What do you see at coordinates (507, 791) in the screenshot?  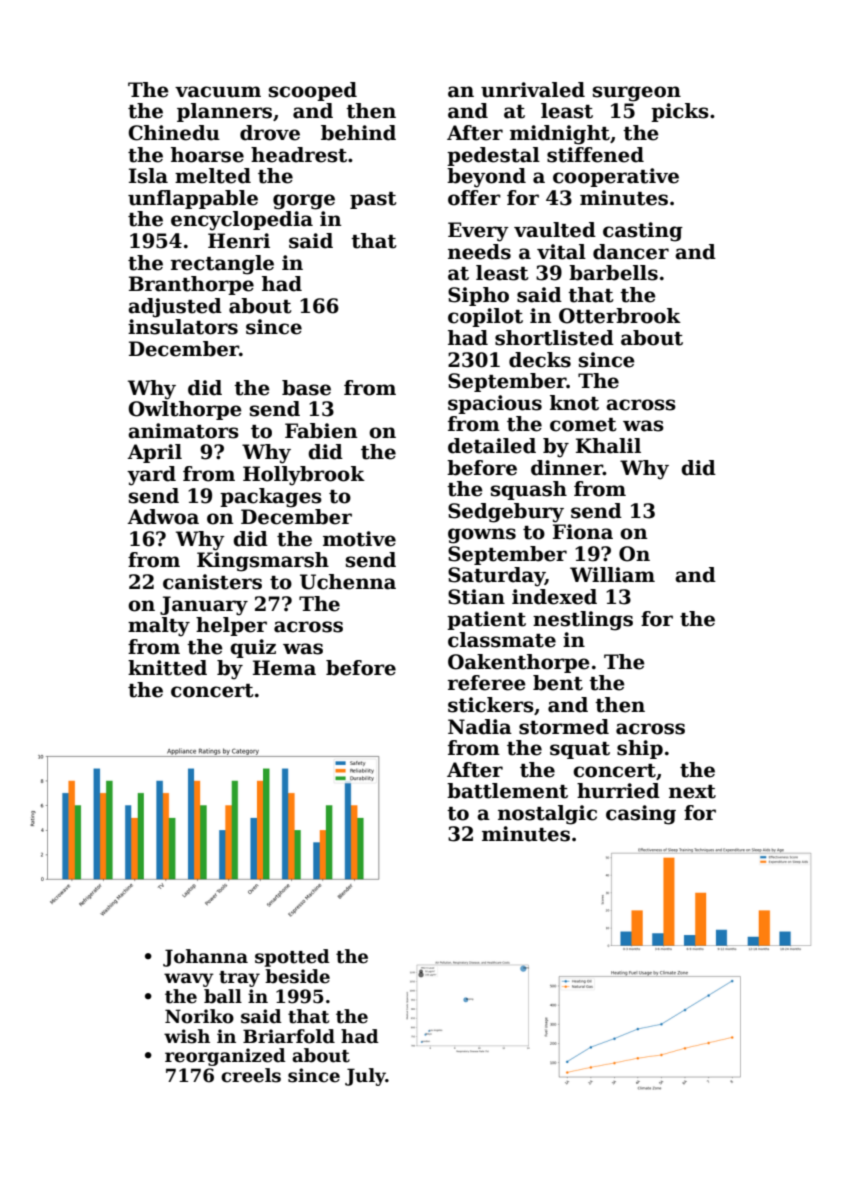 I see `battlement` at bounding box center [507, 791].
